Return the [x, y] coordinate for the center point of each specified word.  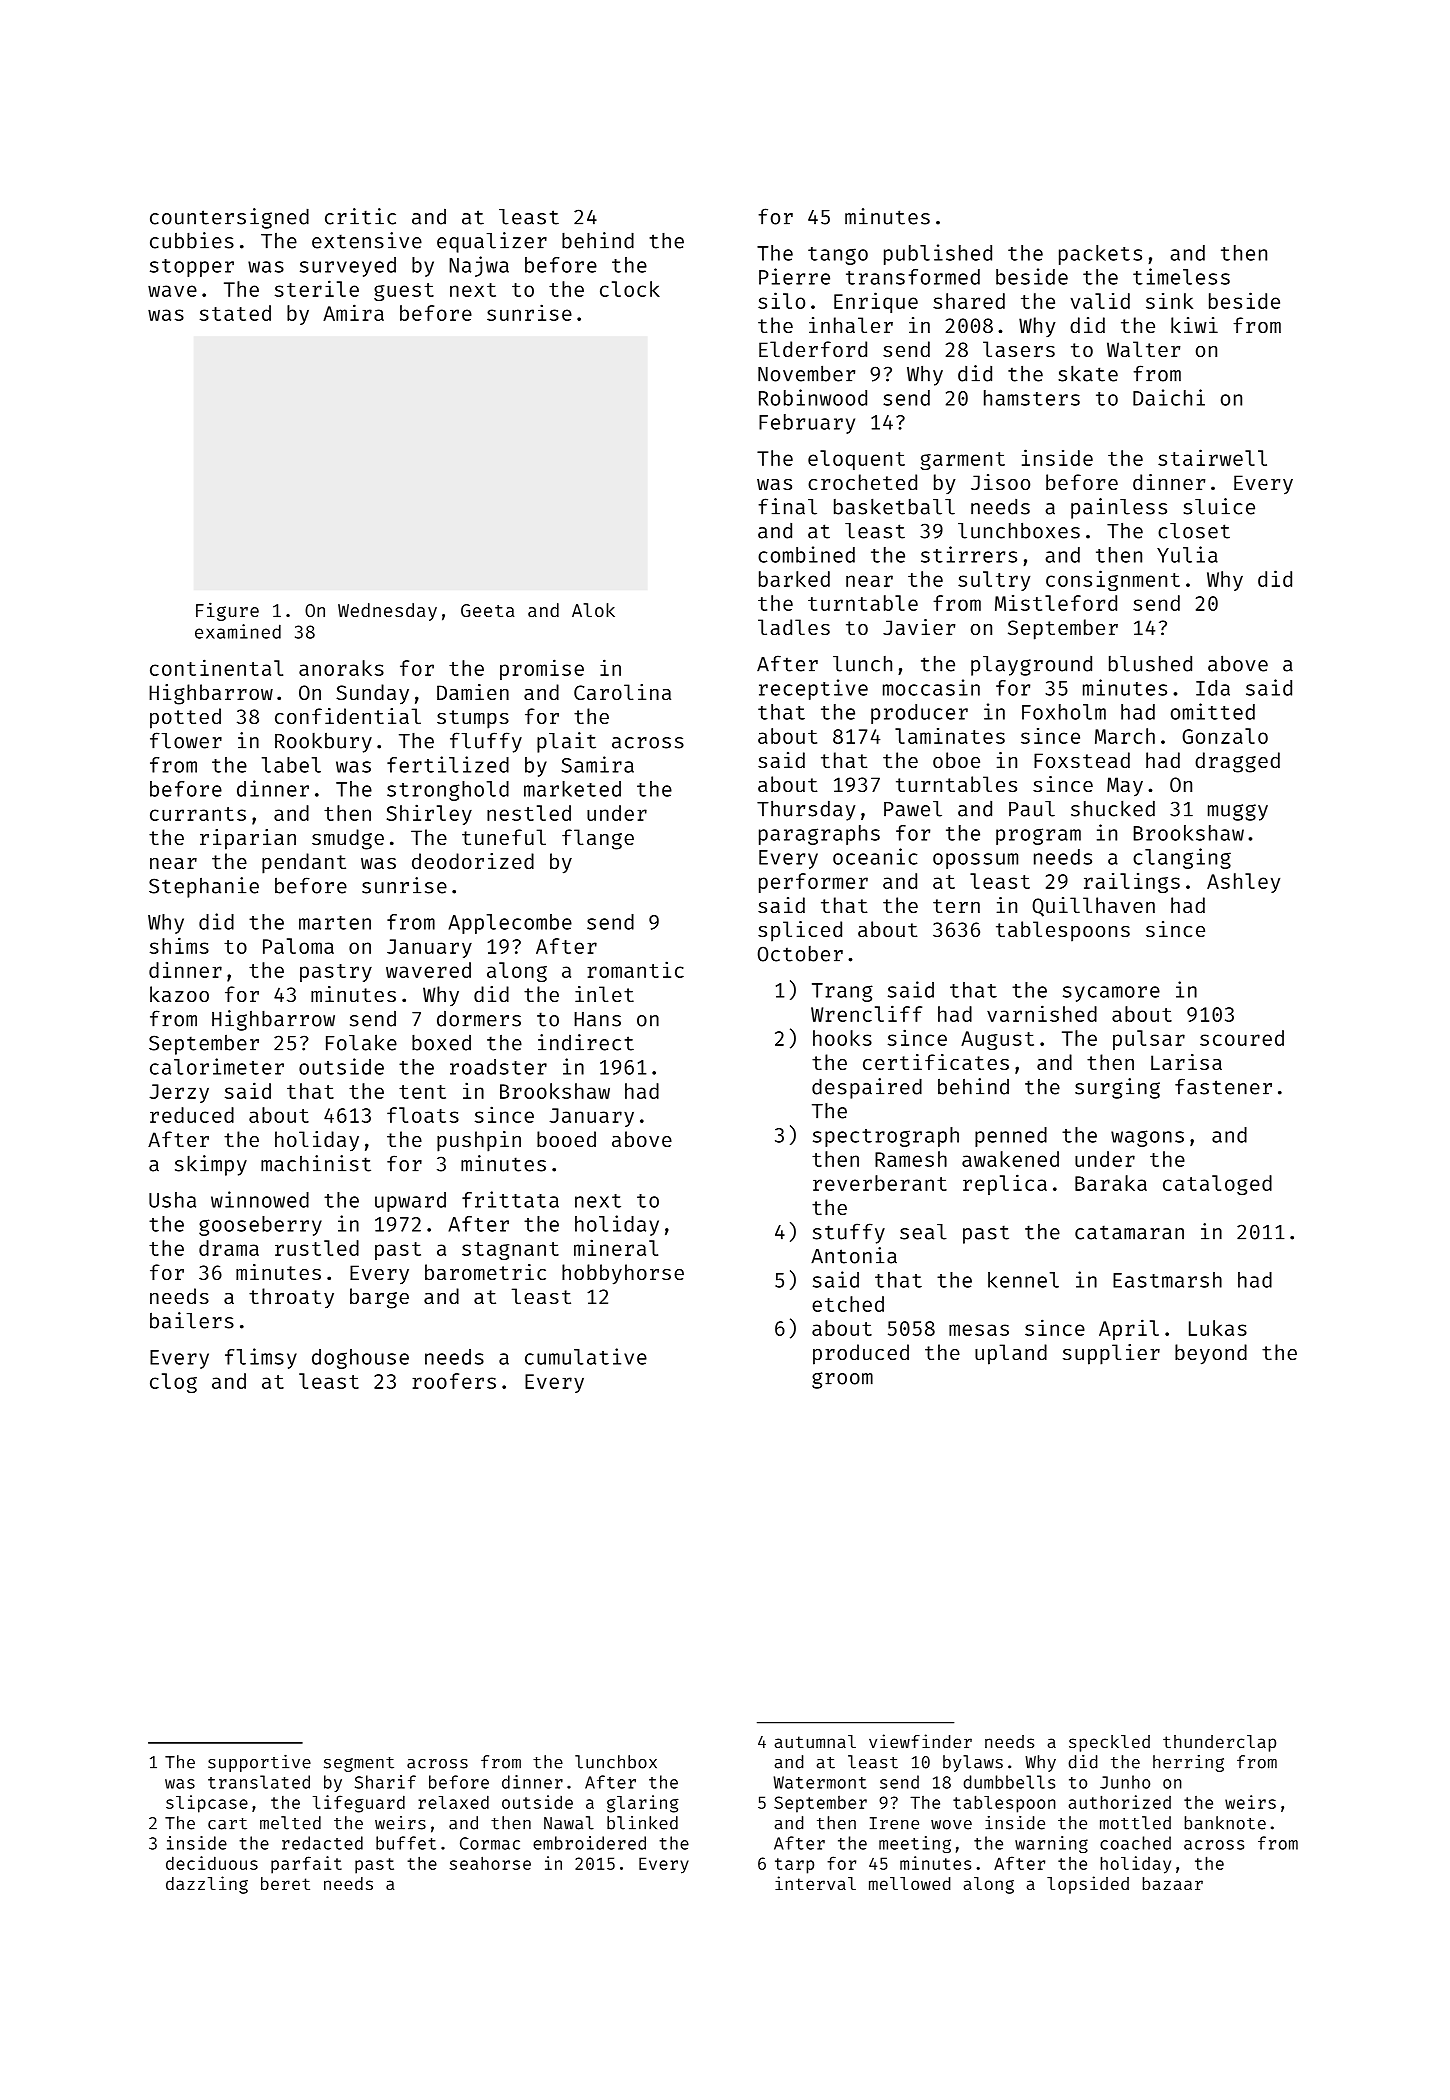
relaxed [453, 1802]
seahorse [490, 1863]
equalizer [492, 242]
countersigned [229, 218]
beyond [1211, 1354]
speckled [1109, 1743]
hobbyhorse [623, 1274]
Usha [172, 1200]
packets [1100, 255]
